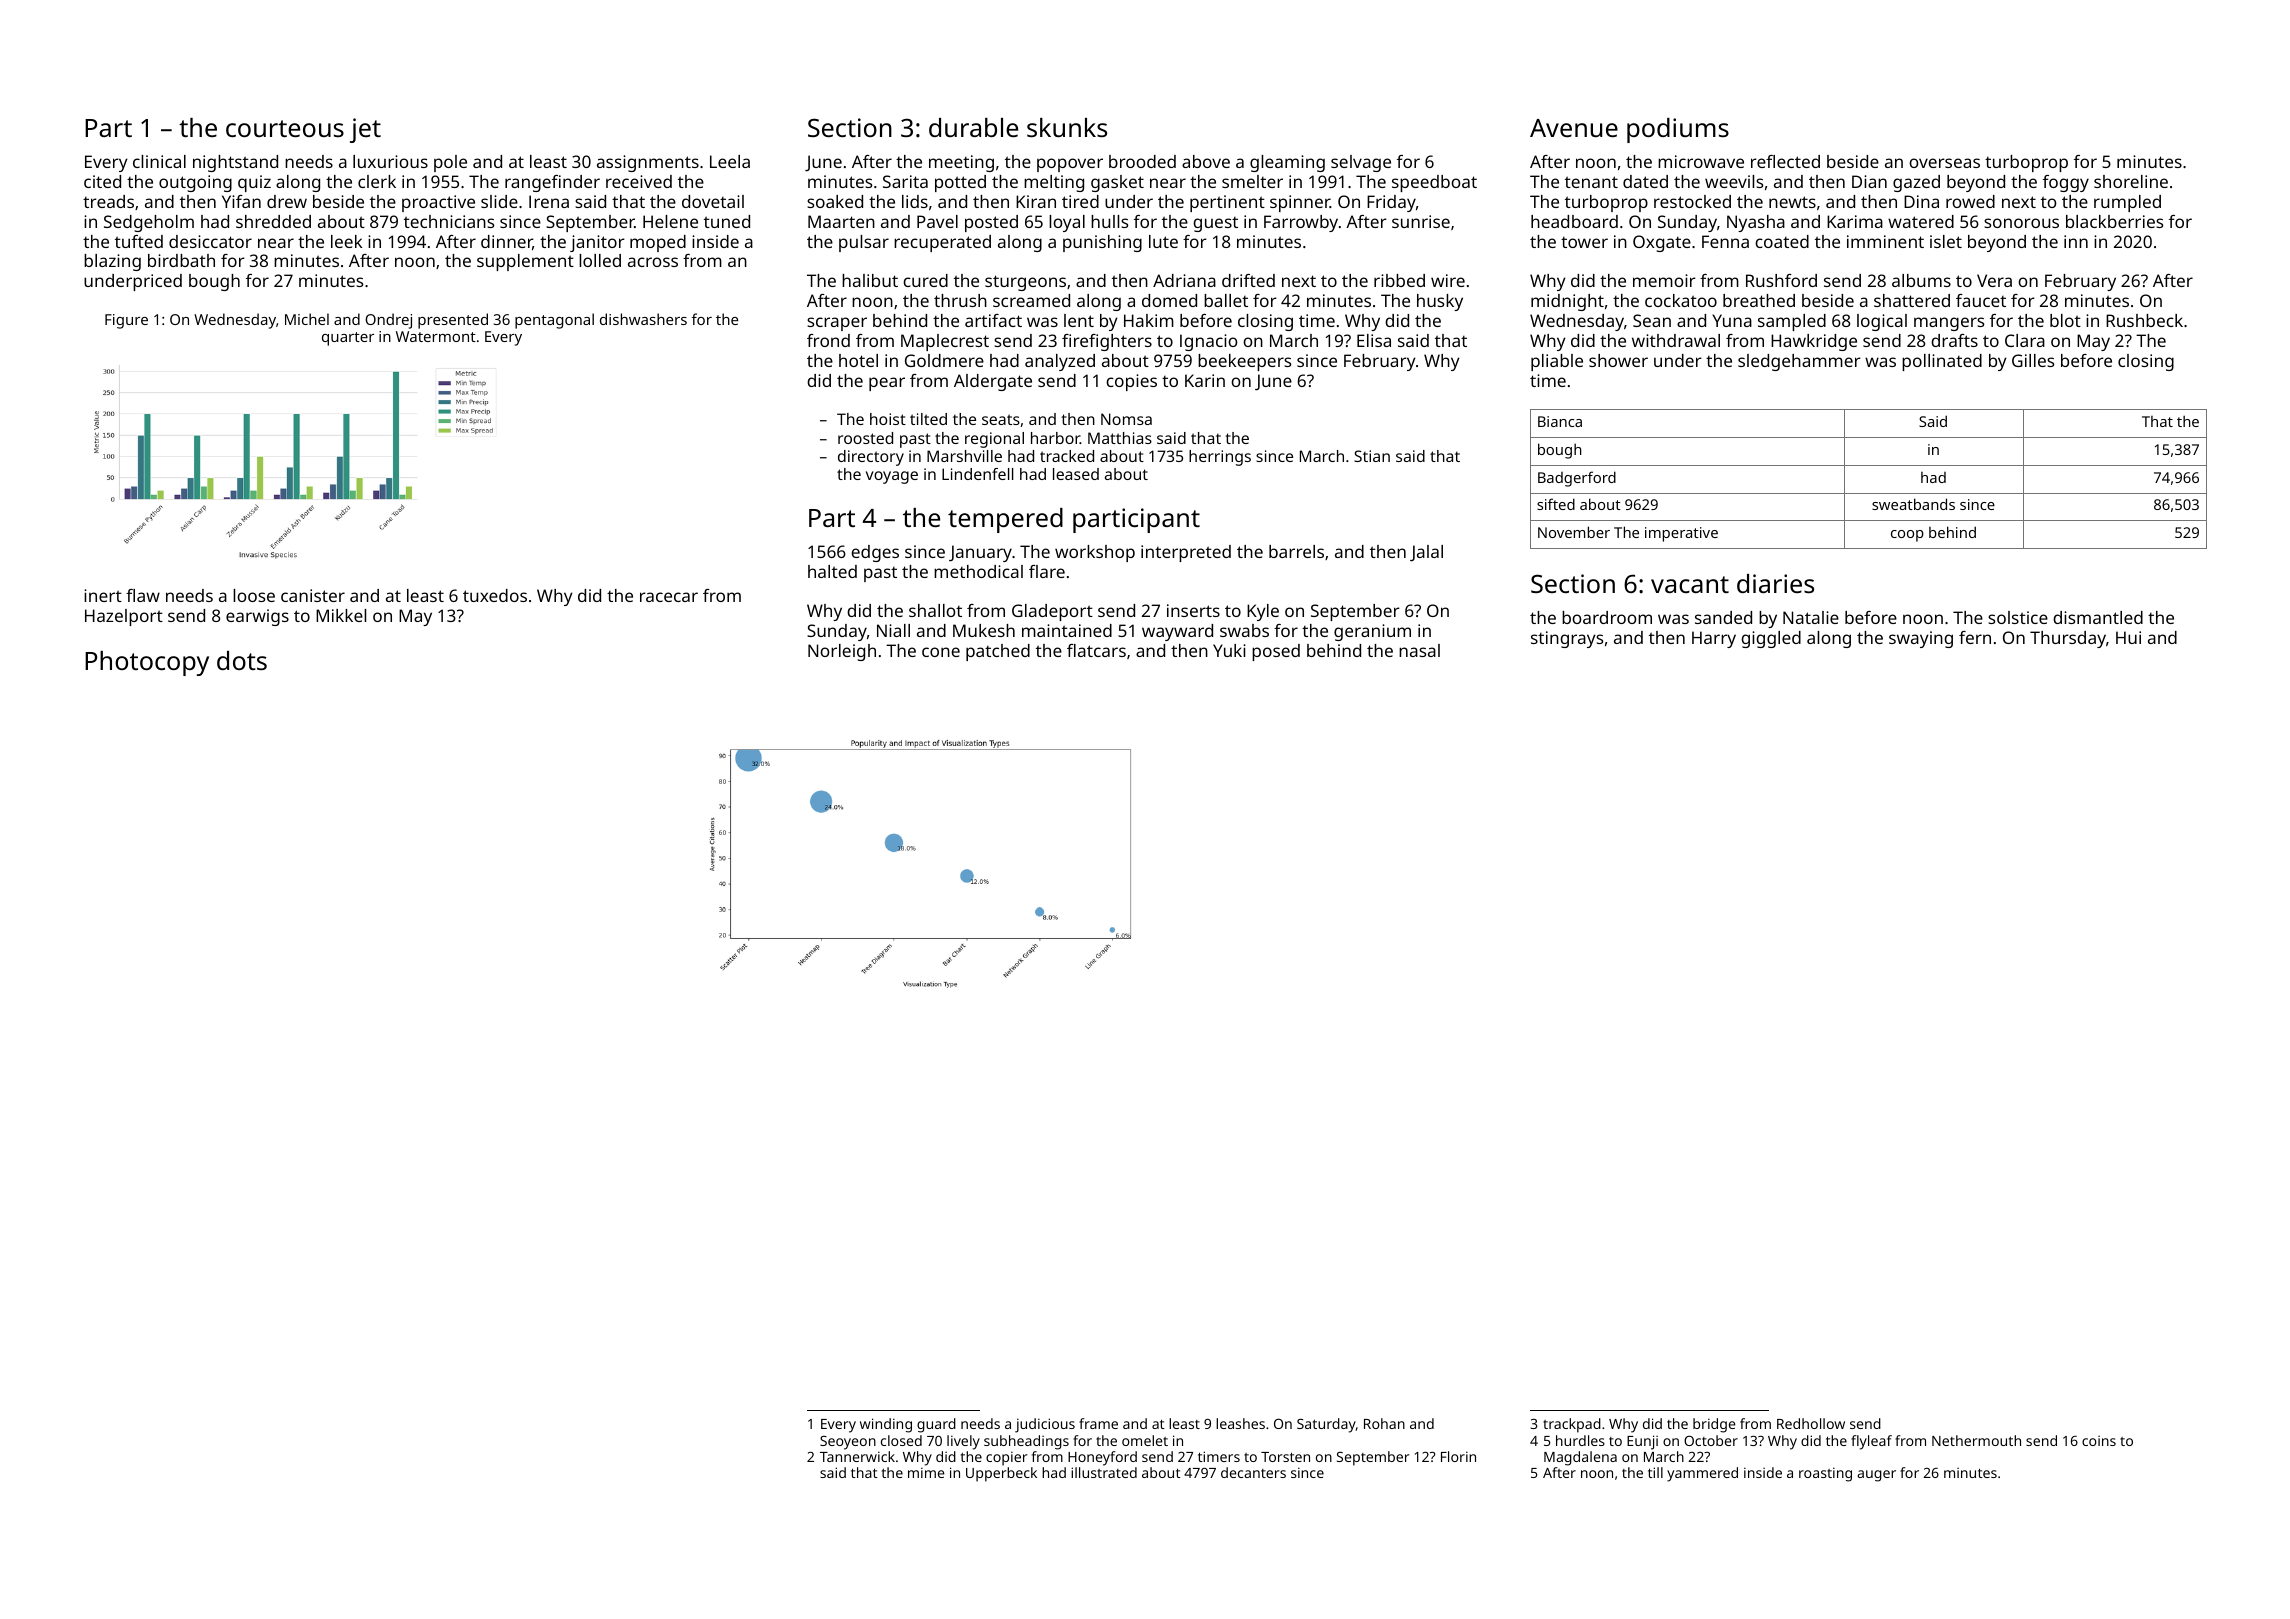 This screenshot has width=2290, height=1619. Describe the element at coordinates (139, 241) in the screenshot. I see `tufted` at that location.
